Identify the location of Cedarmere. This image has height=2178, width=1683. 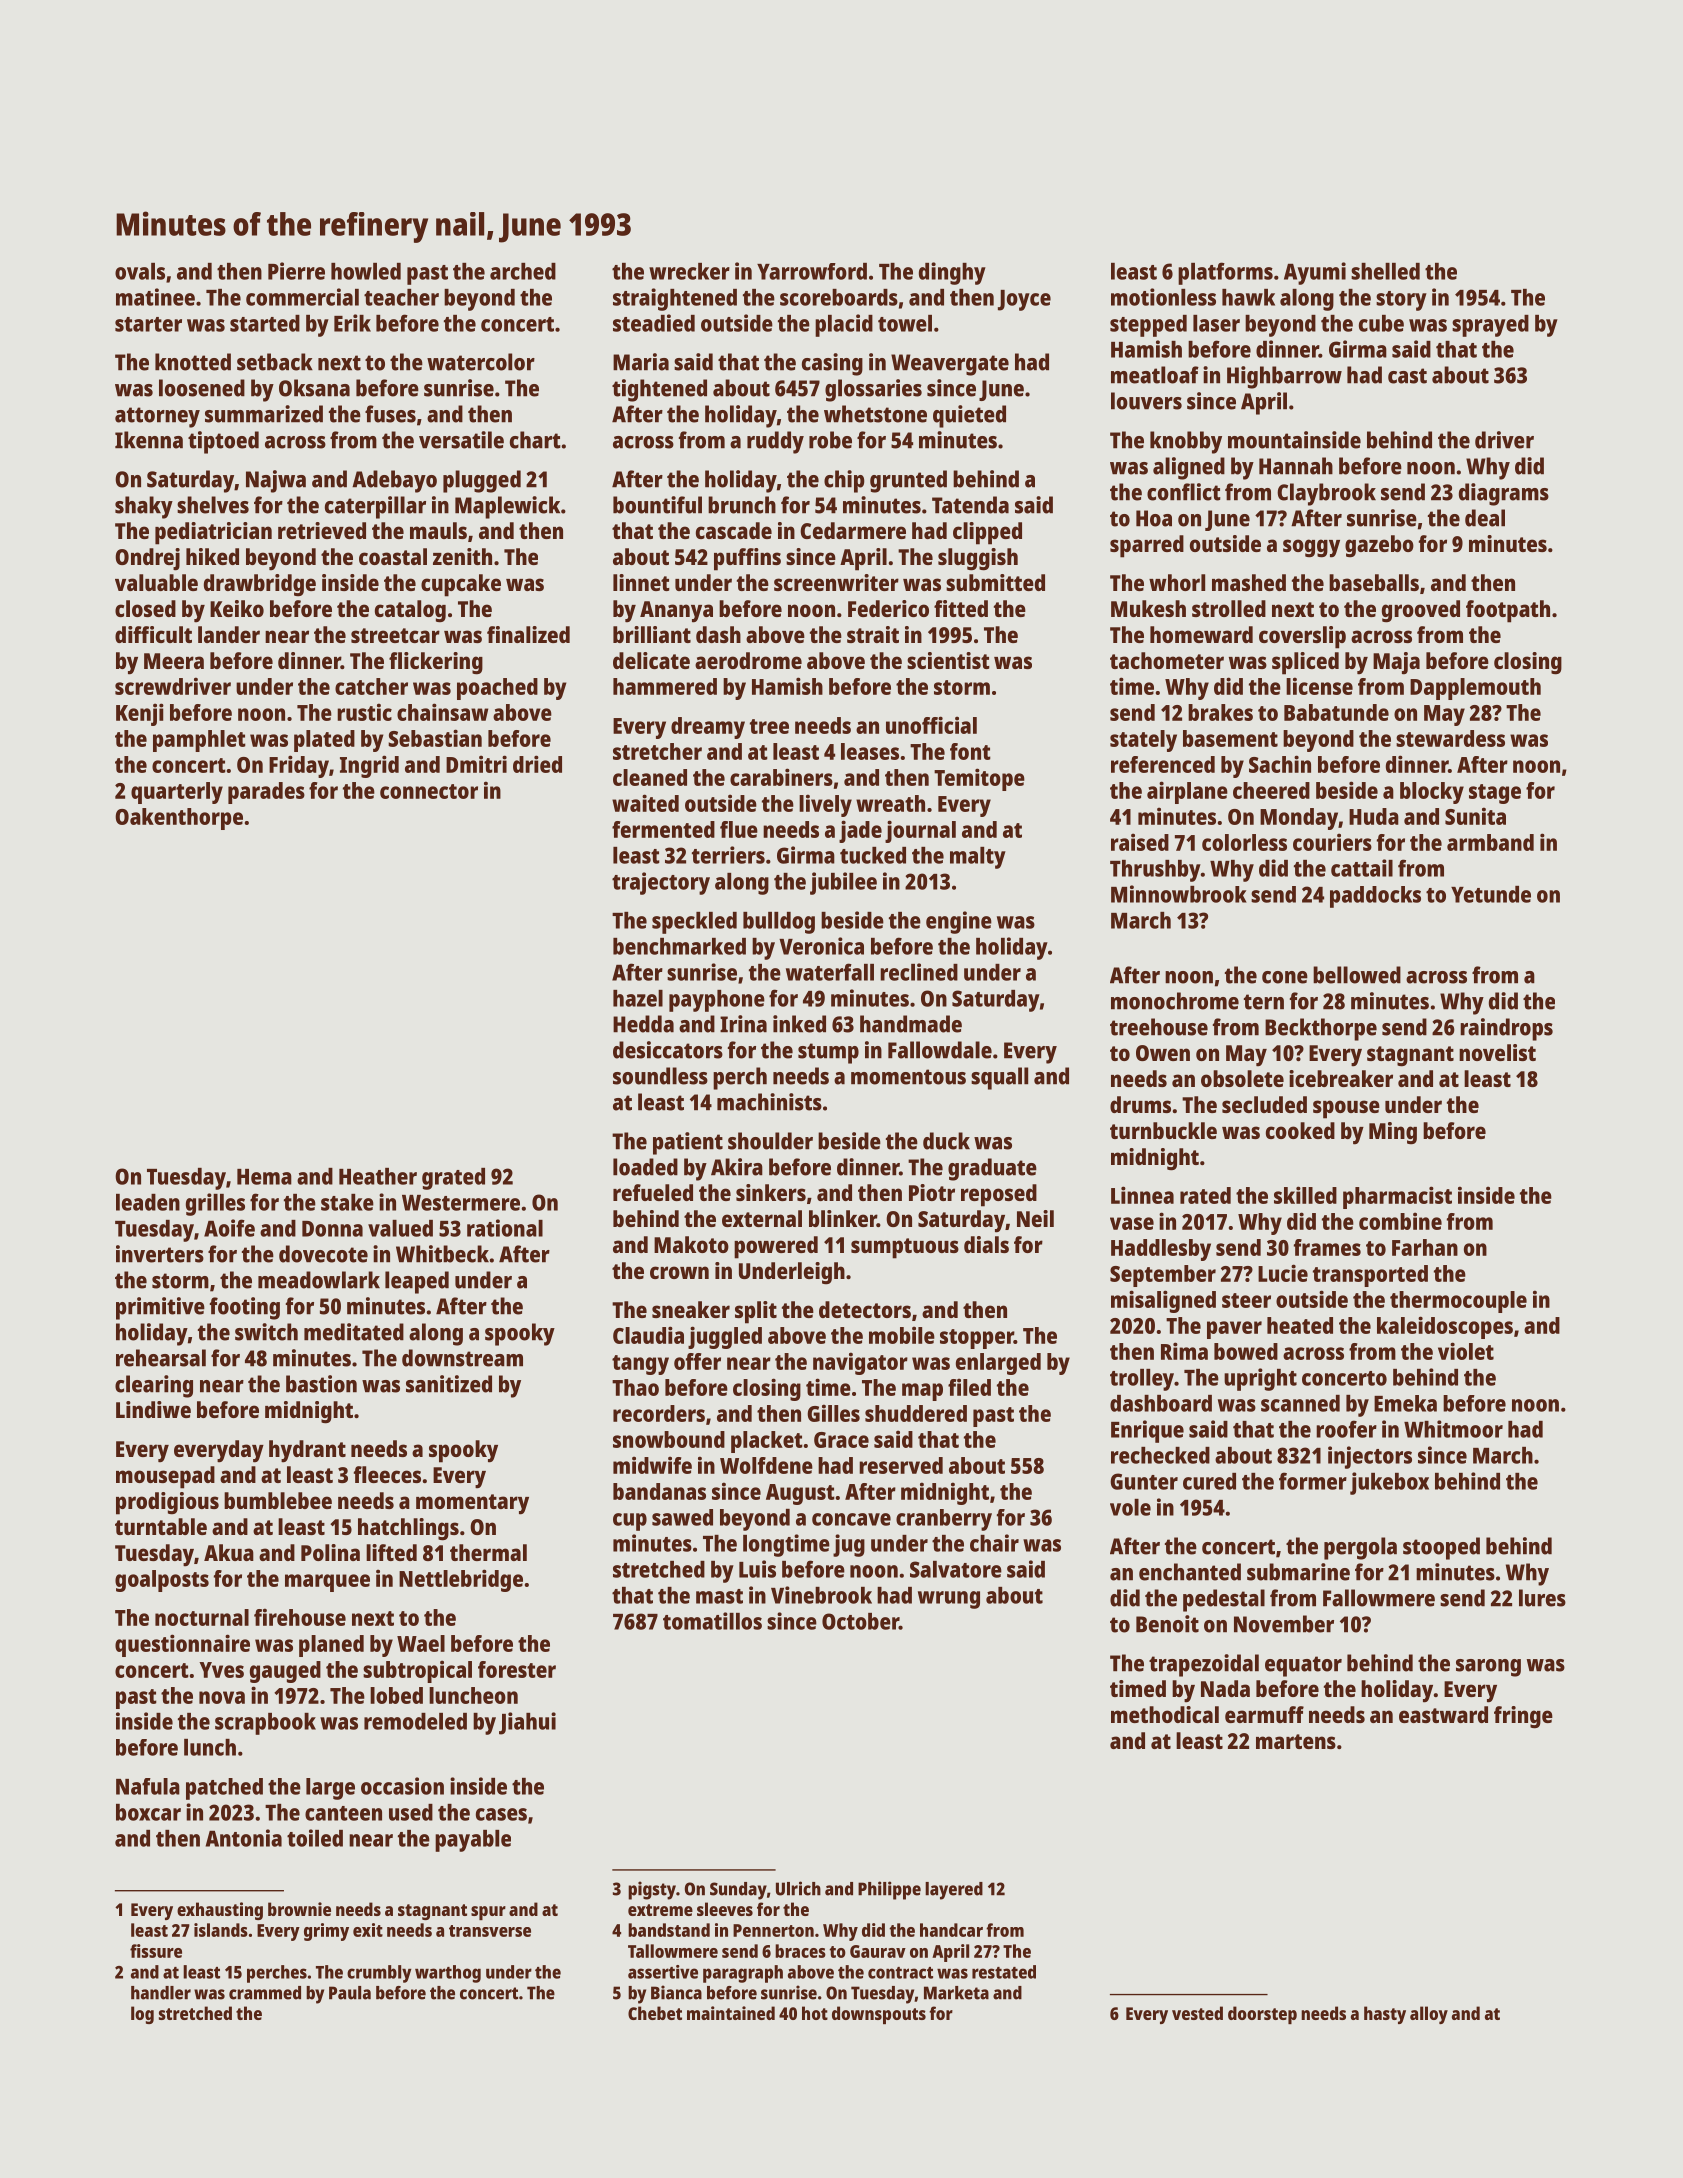
(853, 530).
